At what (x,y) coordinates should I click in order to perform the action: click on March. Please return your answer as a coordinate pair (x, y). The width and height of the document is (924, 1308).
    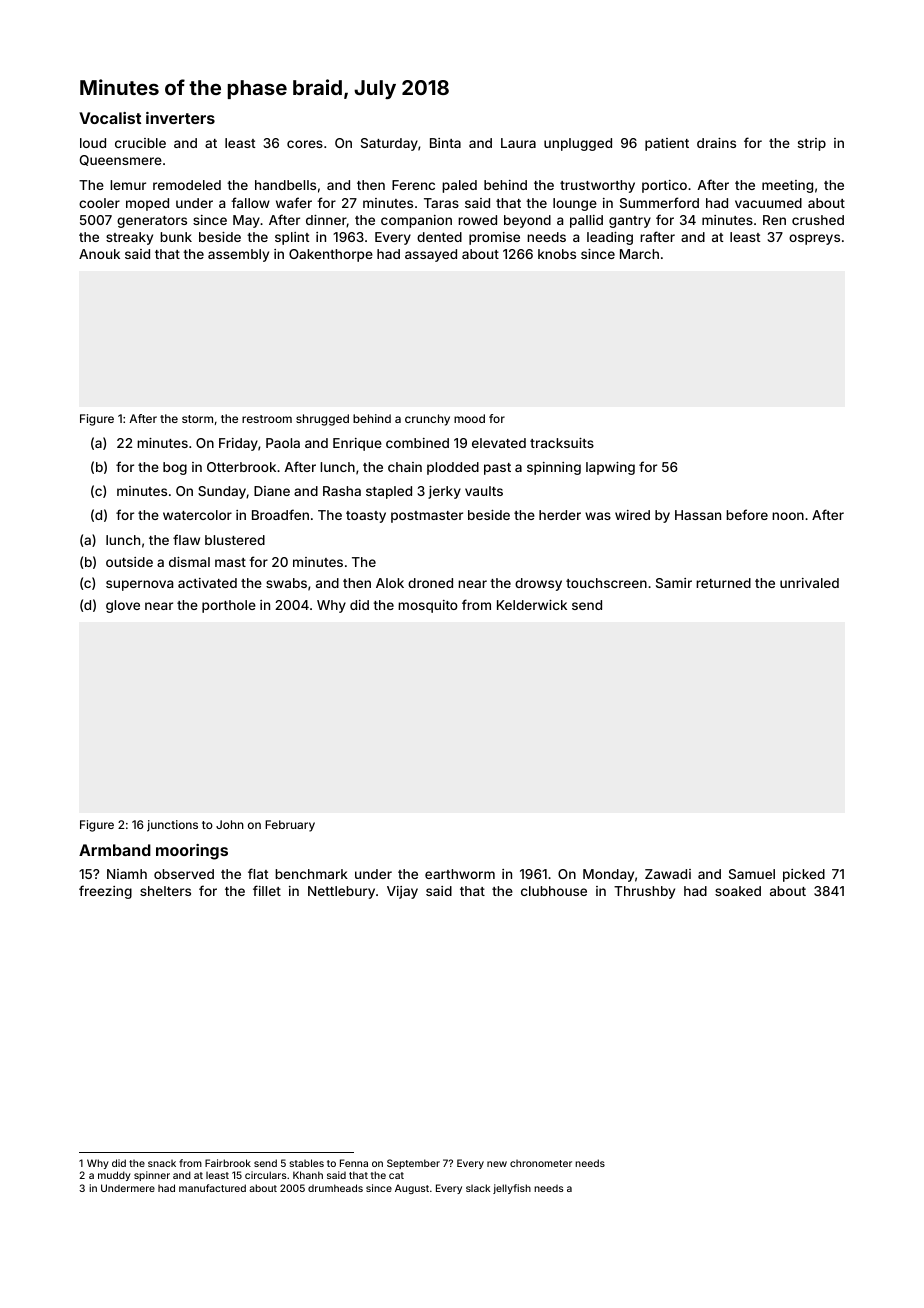
    Looking at the image, I should click on (639, 254).
